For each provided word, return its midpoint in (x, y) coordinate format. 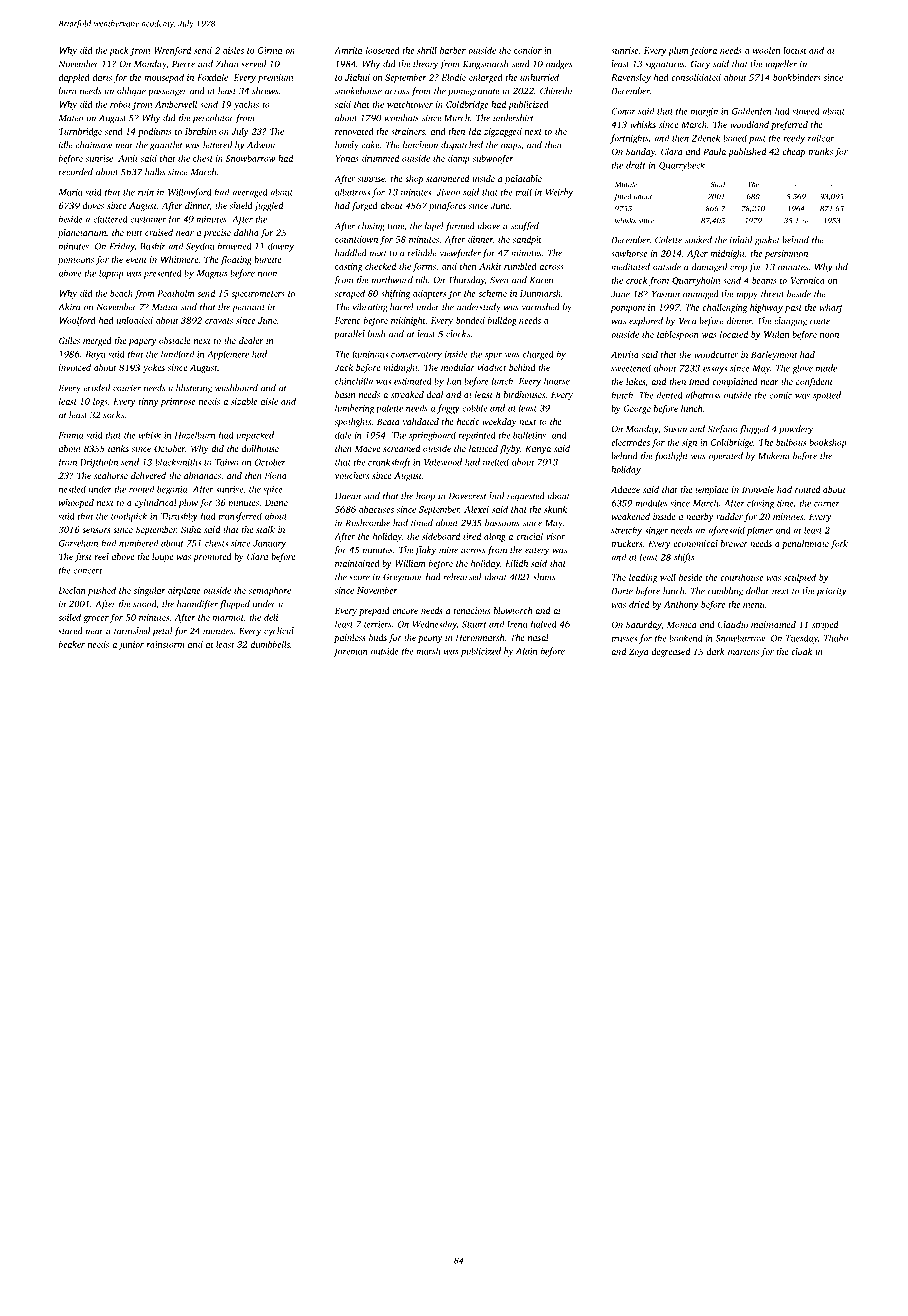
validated (421, 421)
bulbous (791, 442)
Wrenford (172, 51)
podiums (155, 132)
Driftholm (99, 463)
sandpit (527, 240)
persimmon (786, 254)
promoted (212, 557)
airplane (184, 591)
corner (827, 504)
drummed (380, 158)
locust (795, 50)
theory (425, 65)
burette (267, 259)
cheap (794, 152)
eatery (537, 552)
